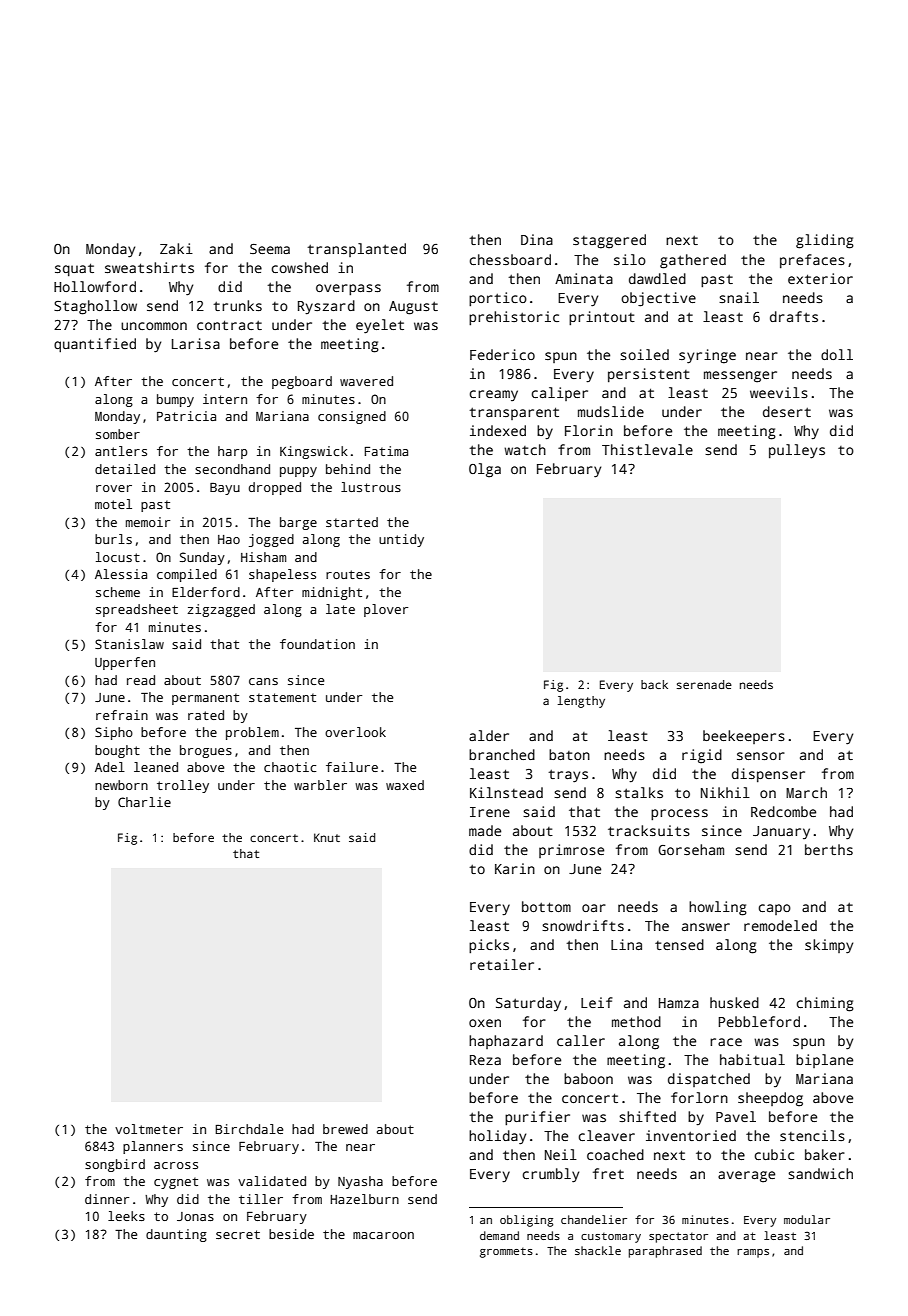 The image size is (908, 1316). What do you see at coordinates (366, 381) in the image?
I see `wavered` at bounding box center [366, 381].
